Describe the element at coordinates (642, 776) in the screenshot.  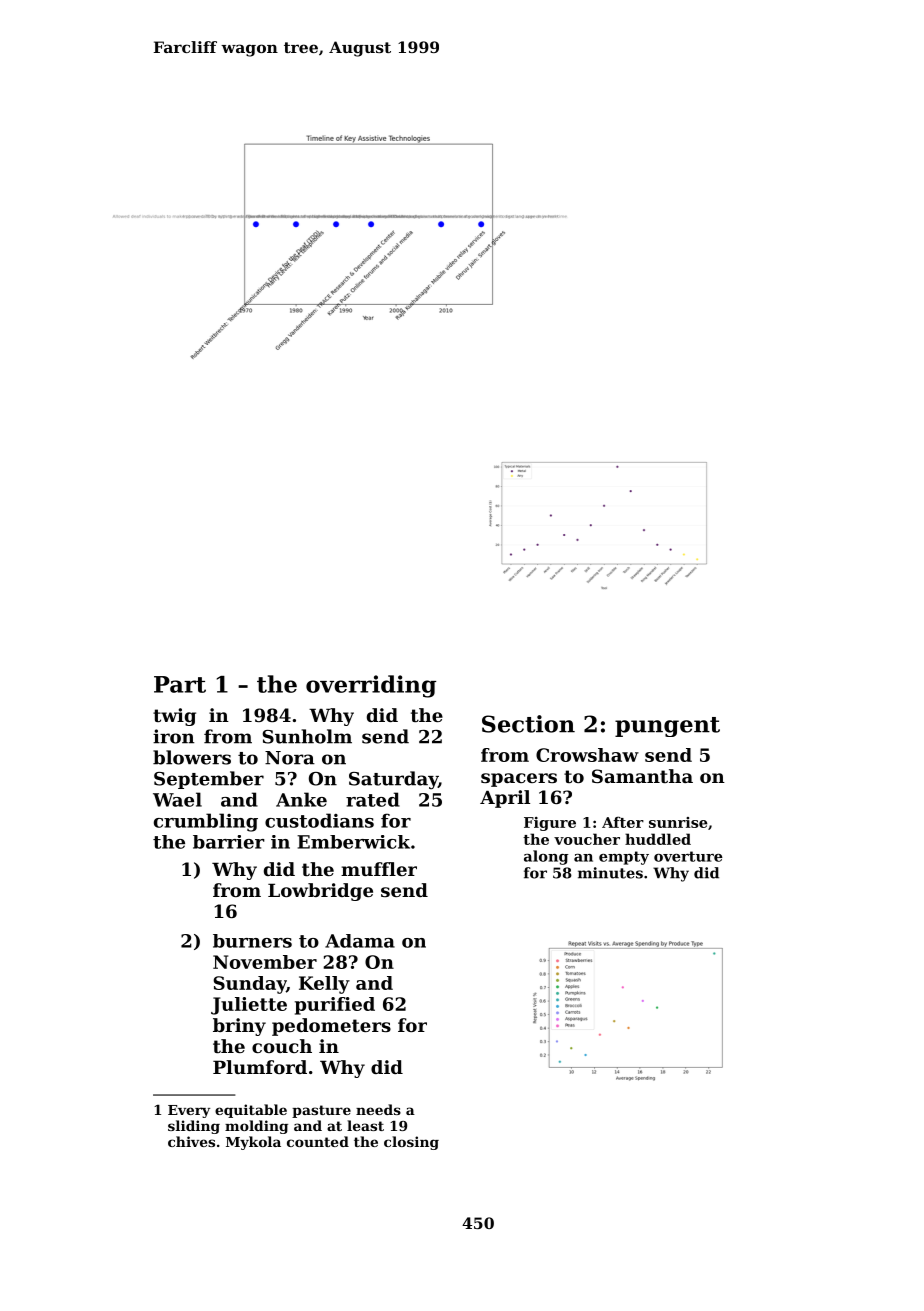
I see `Samantha` at that location.
